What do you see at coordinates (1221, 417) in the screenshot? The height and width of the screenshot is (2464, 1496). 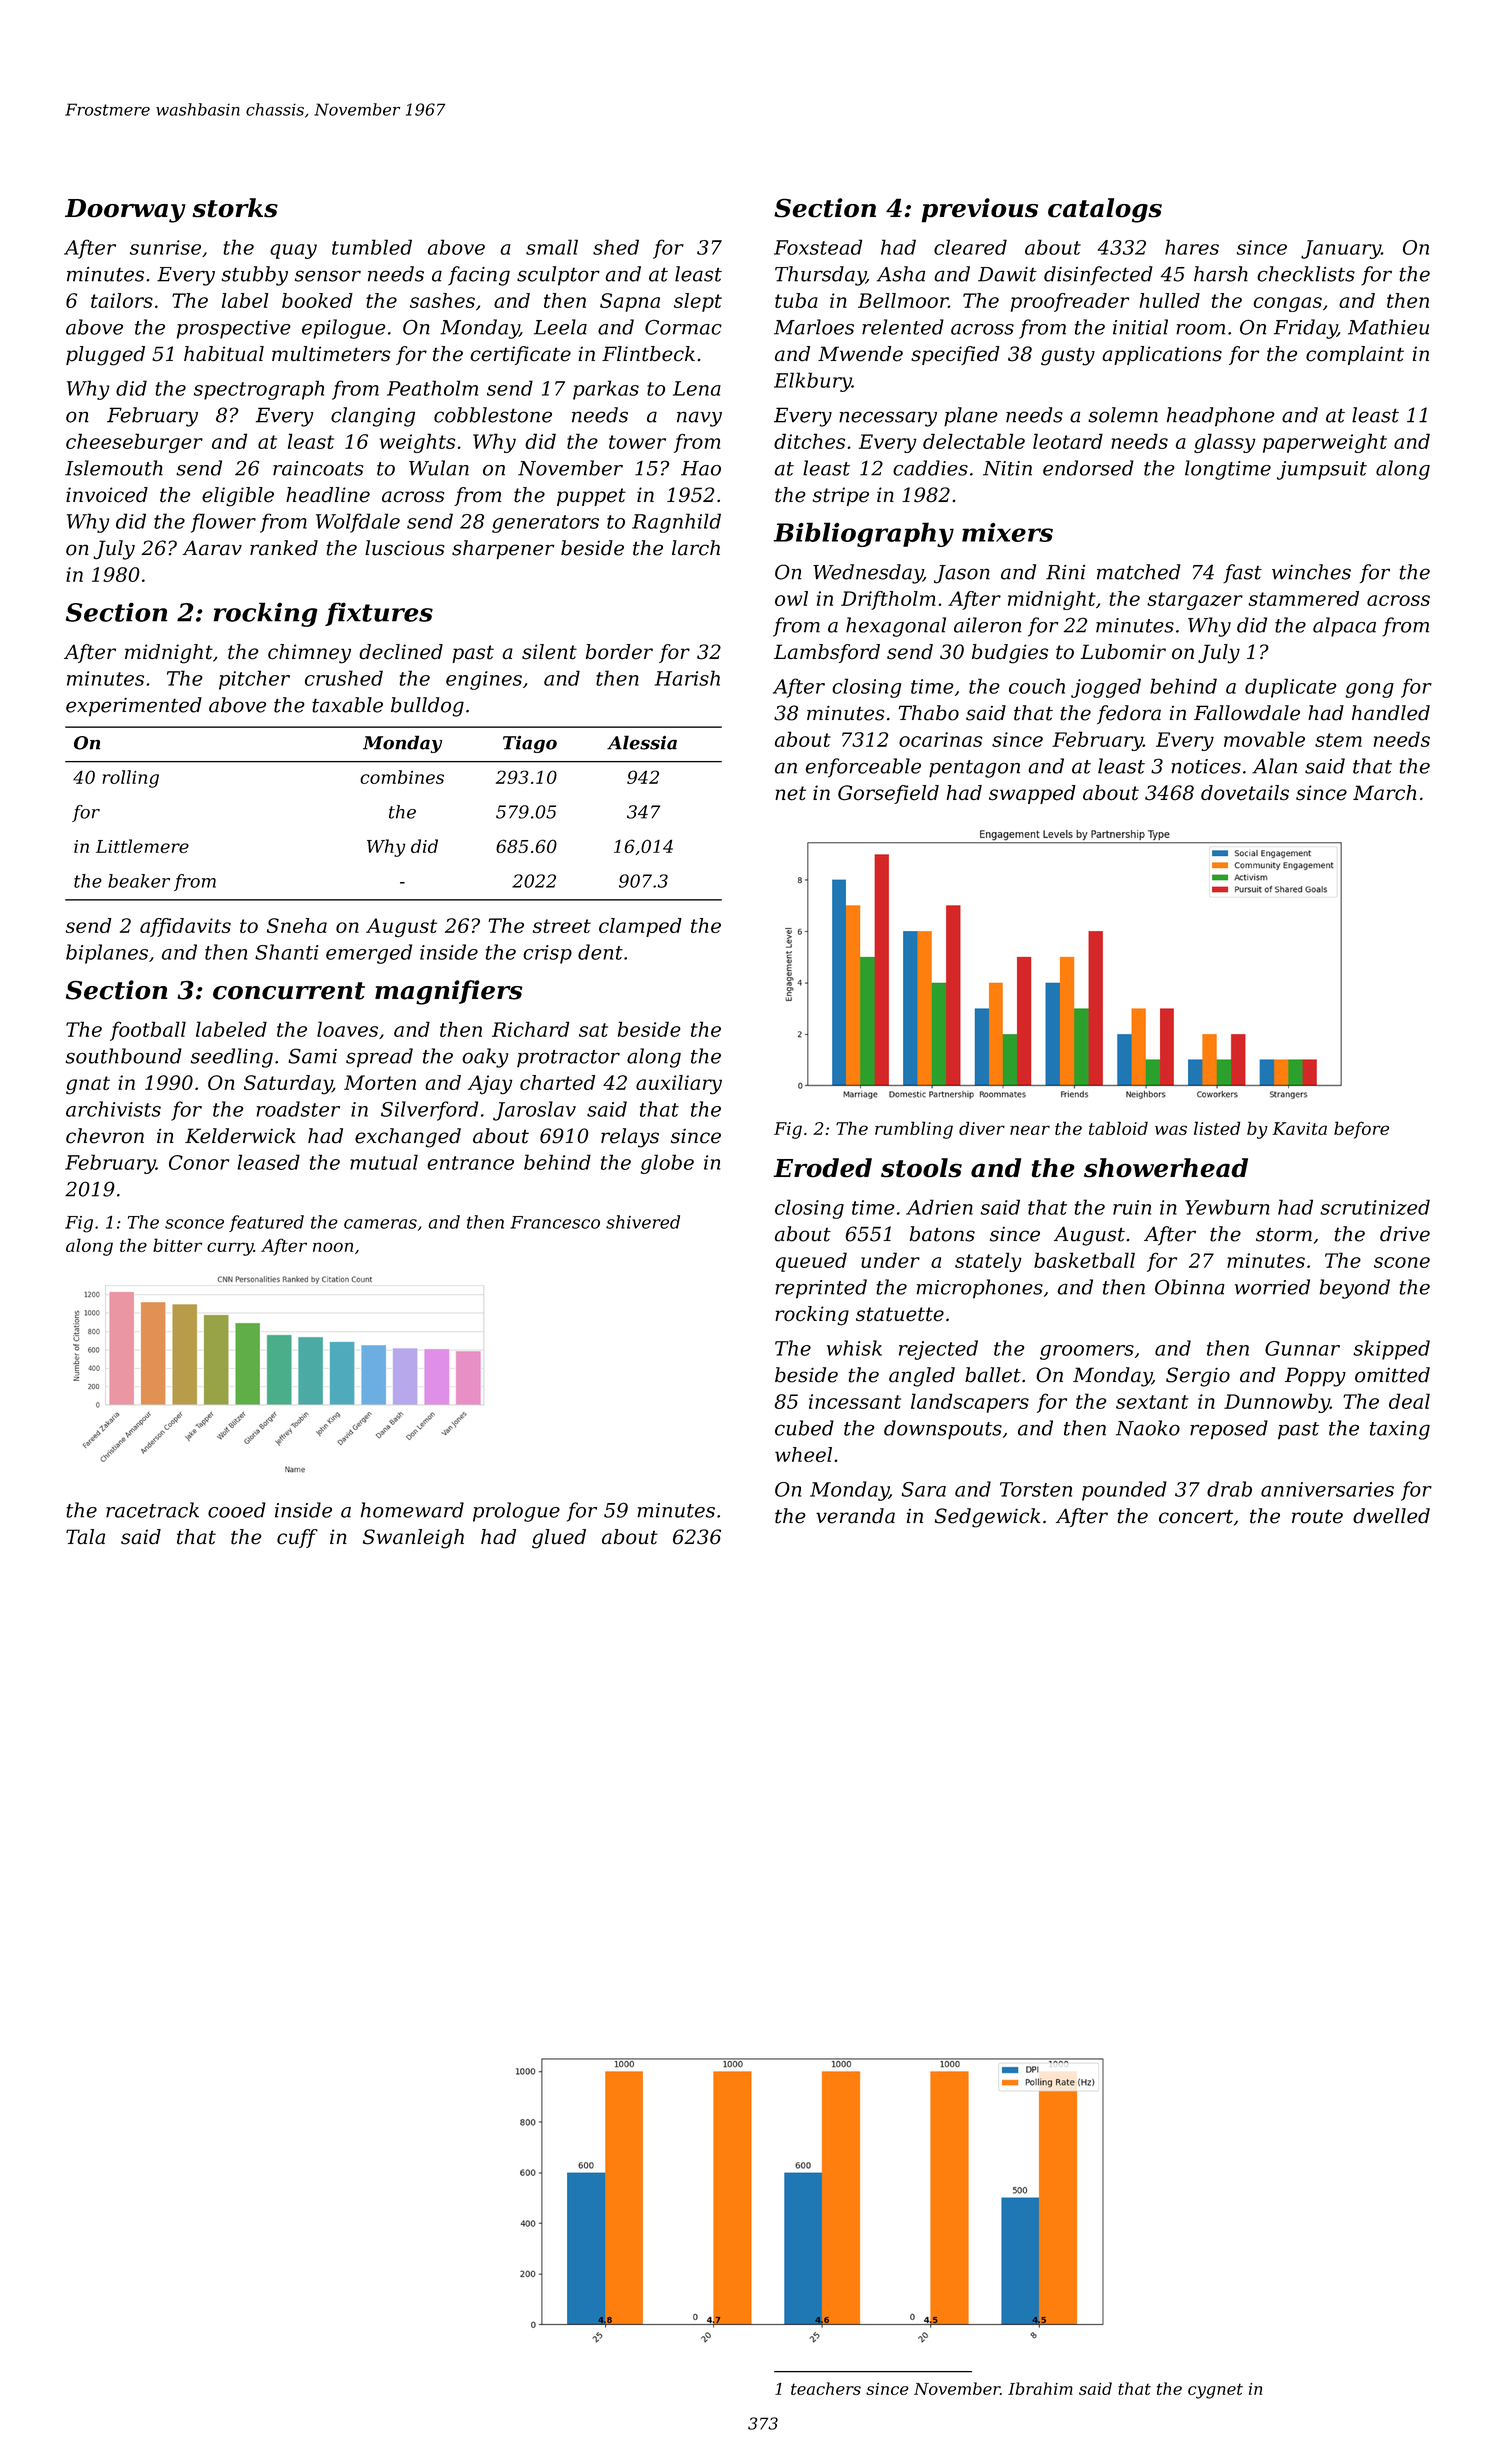 I see `headphone` at bounding box center [1221, 417].
